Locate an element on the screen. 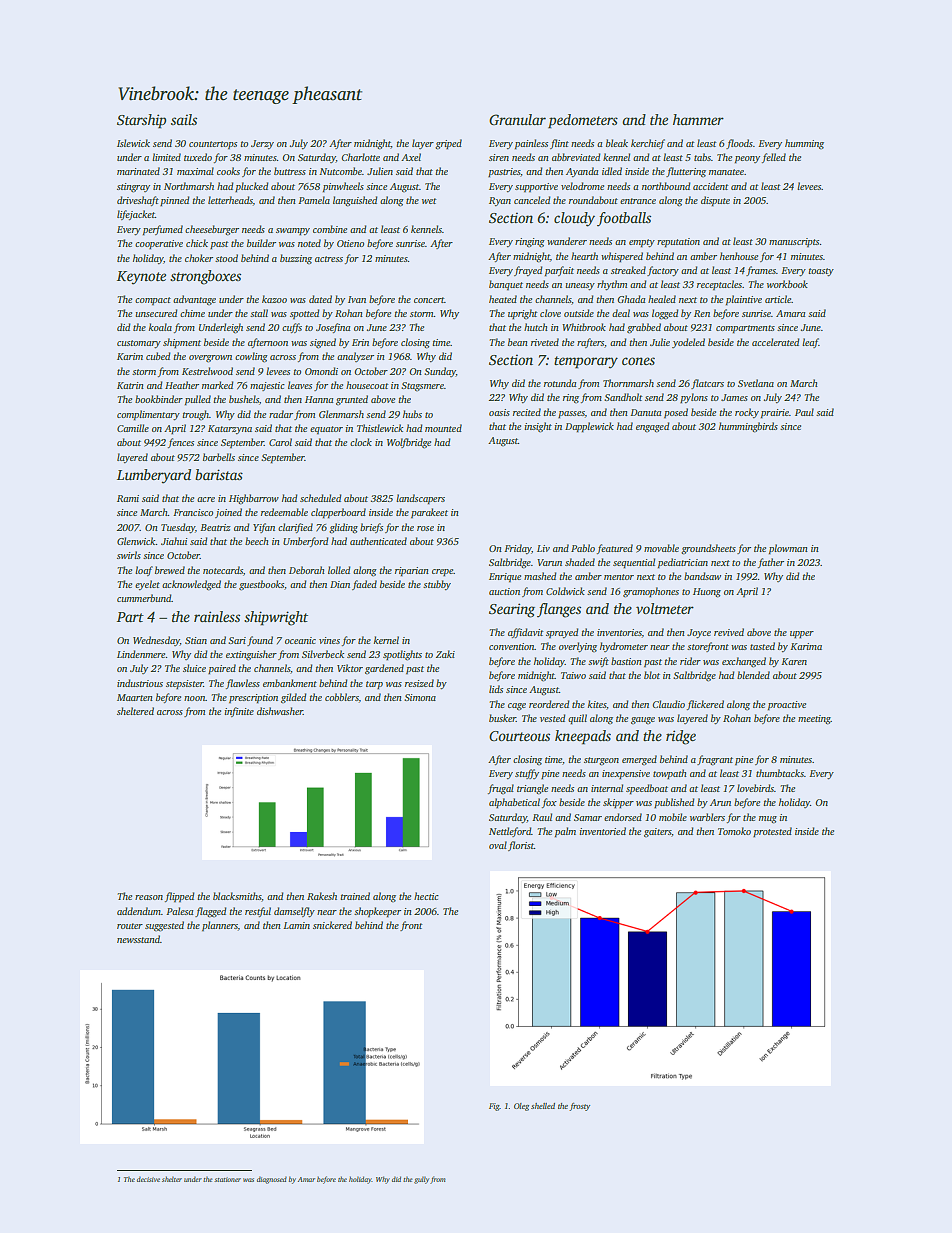 This screenshot has height=1233, width=952. florist is located at coordinates (521, 846).
